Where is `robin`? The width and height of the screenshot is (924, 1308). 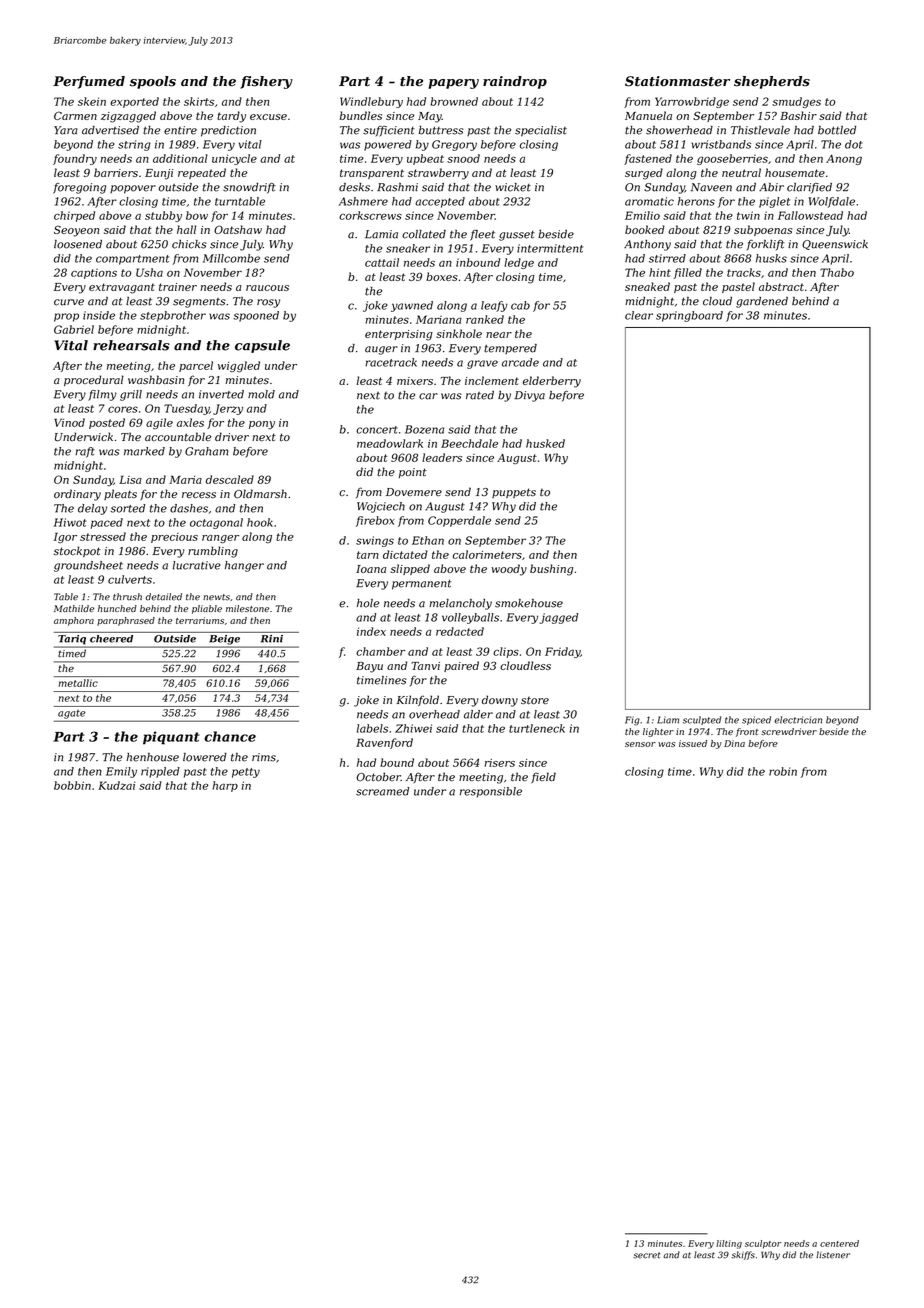 robin is located at coordinates (783, 771).
